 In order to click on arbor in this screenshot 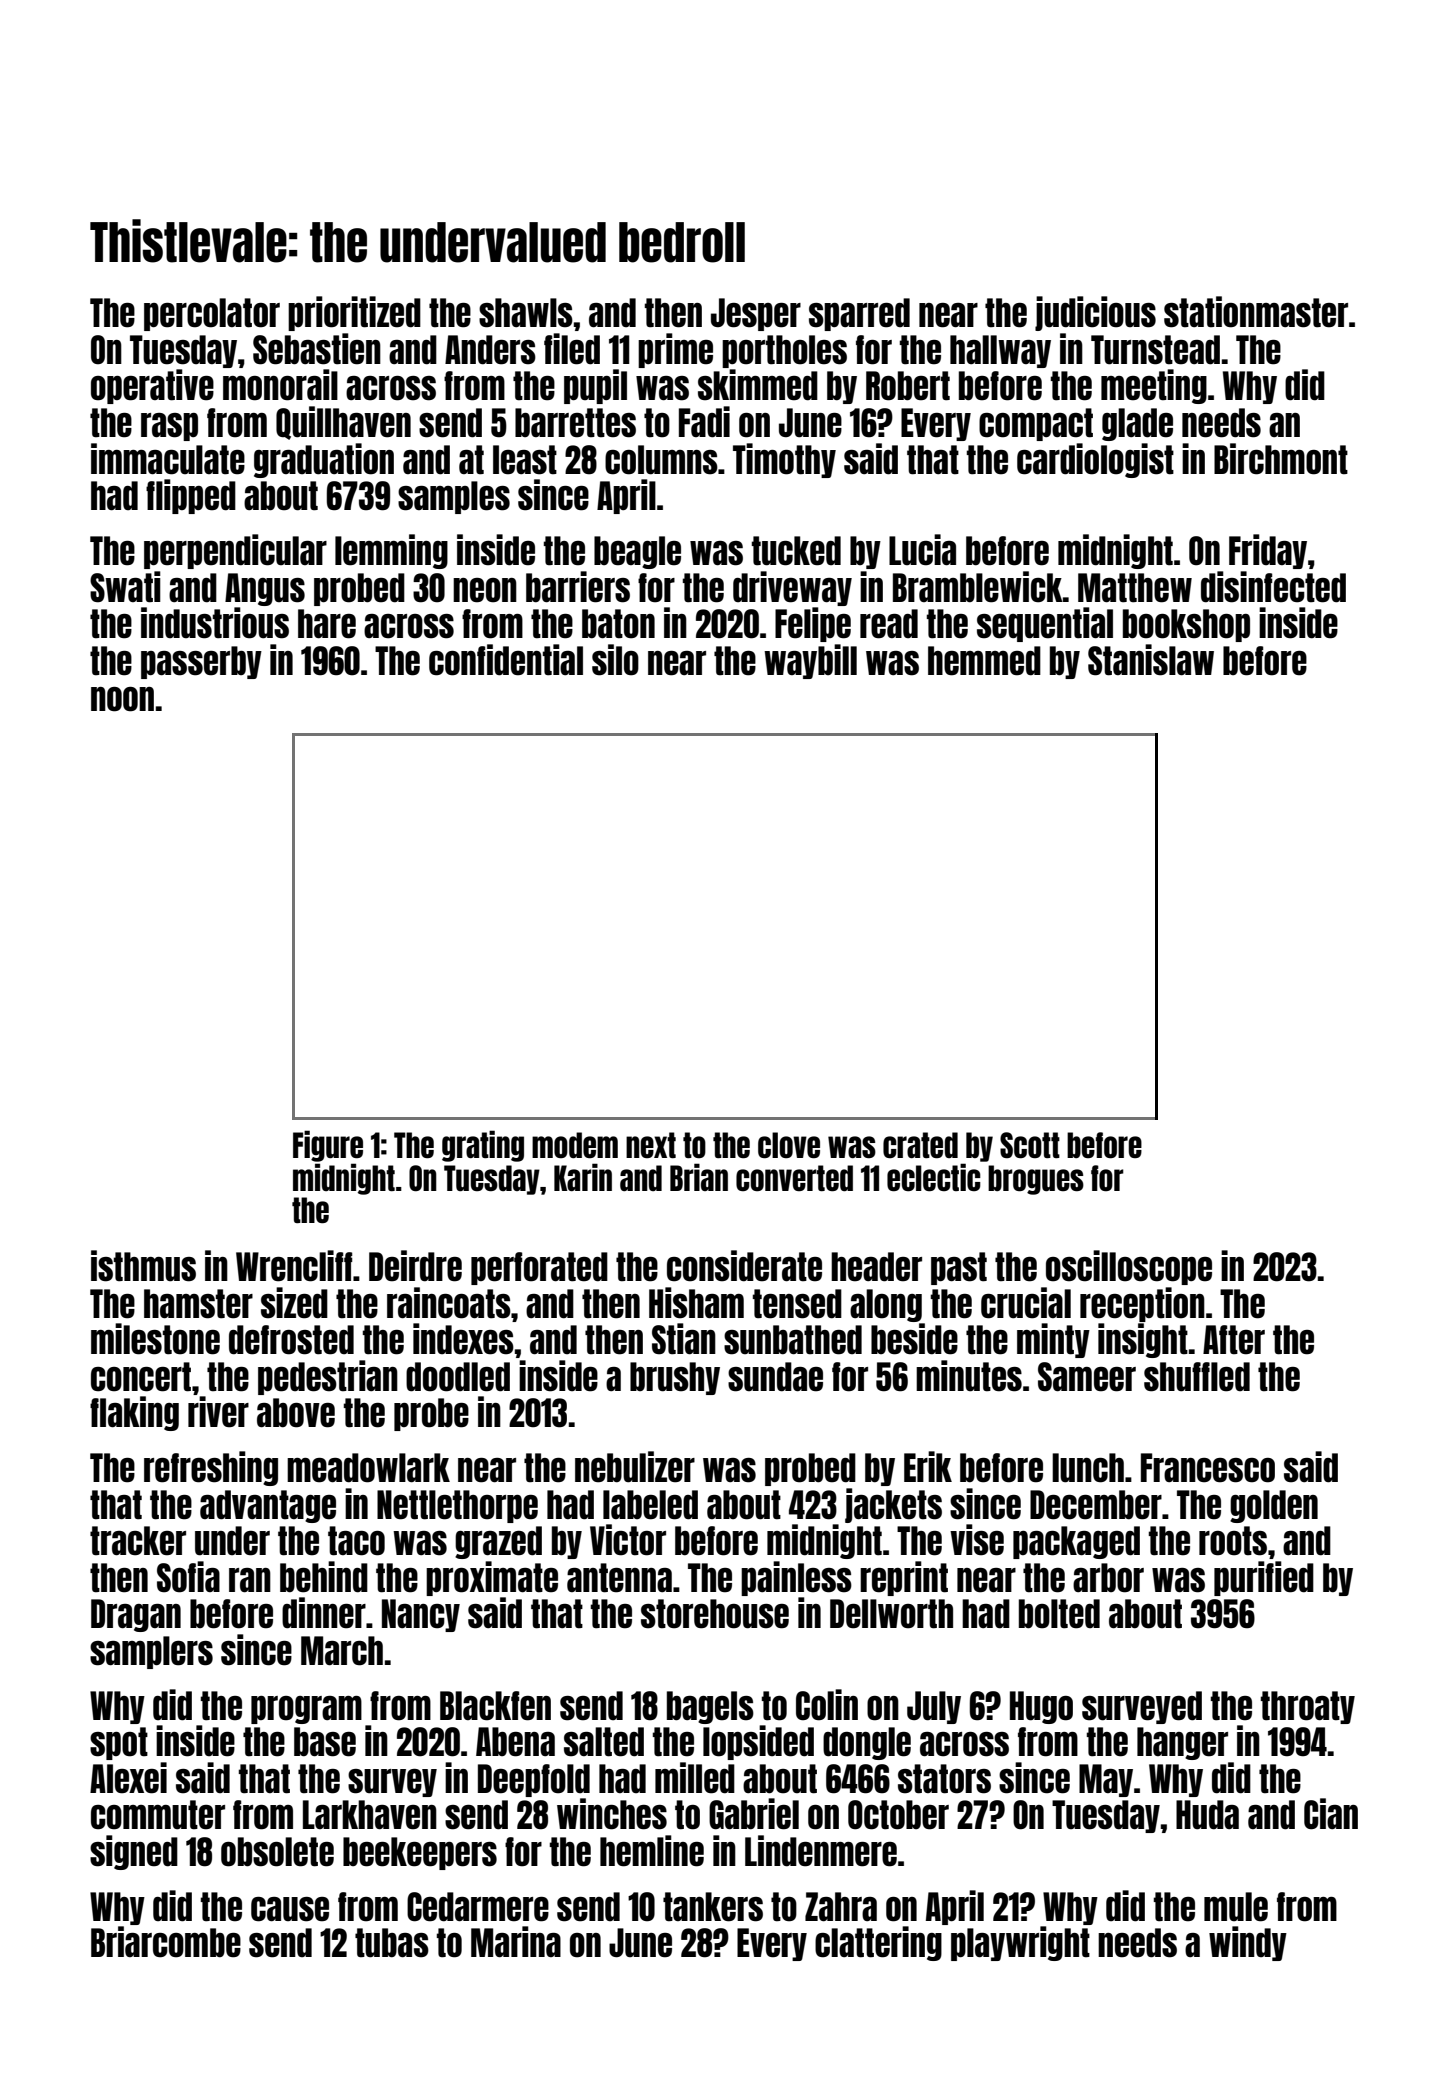, I will do `click(1108, 1578)`.
